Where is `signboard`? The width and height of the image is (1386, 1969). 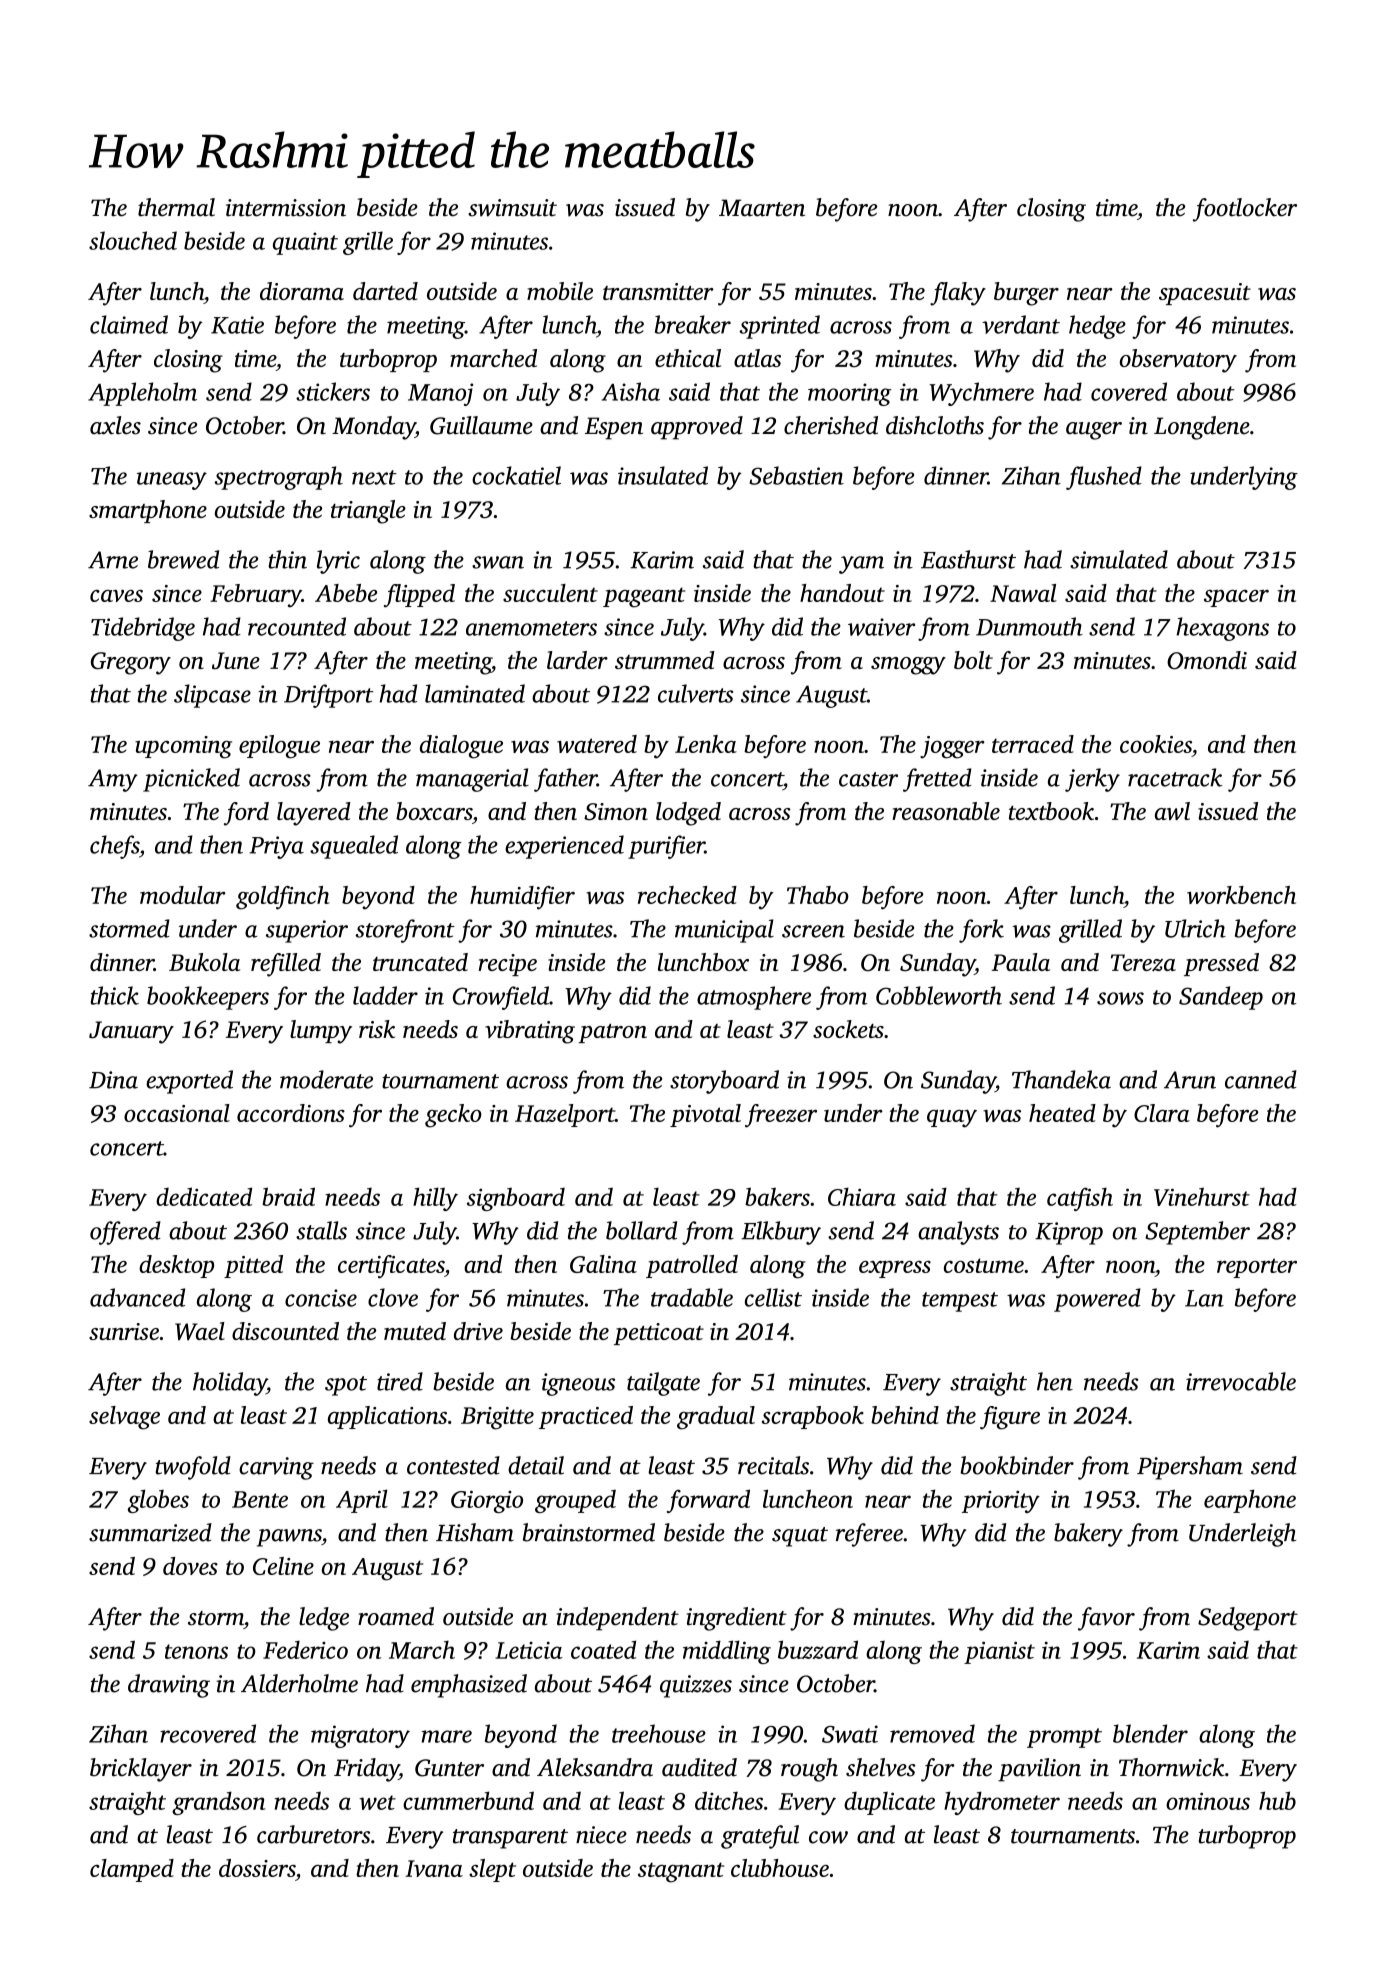 signboard is located at coordinates (516, 1199).
